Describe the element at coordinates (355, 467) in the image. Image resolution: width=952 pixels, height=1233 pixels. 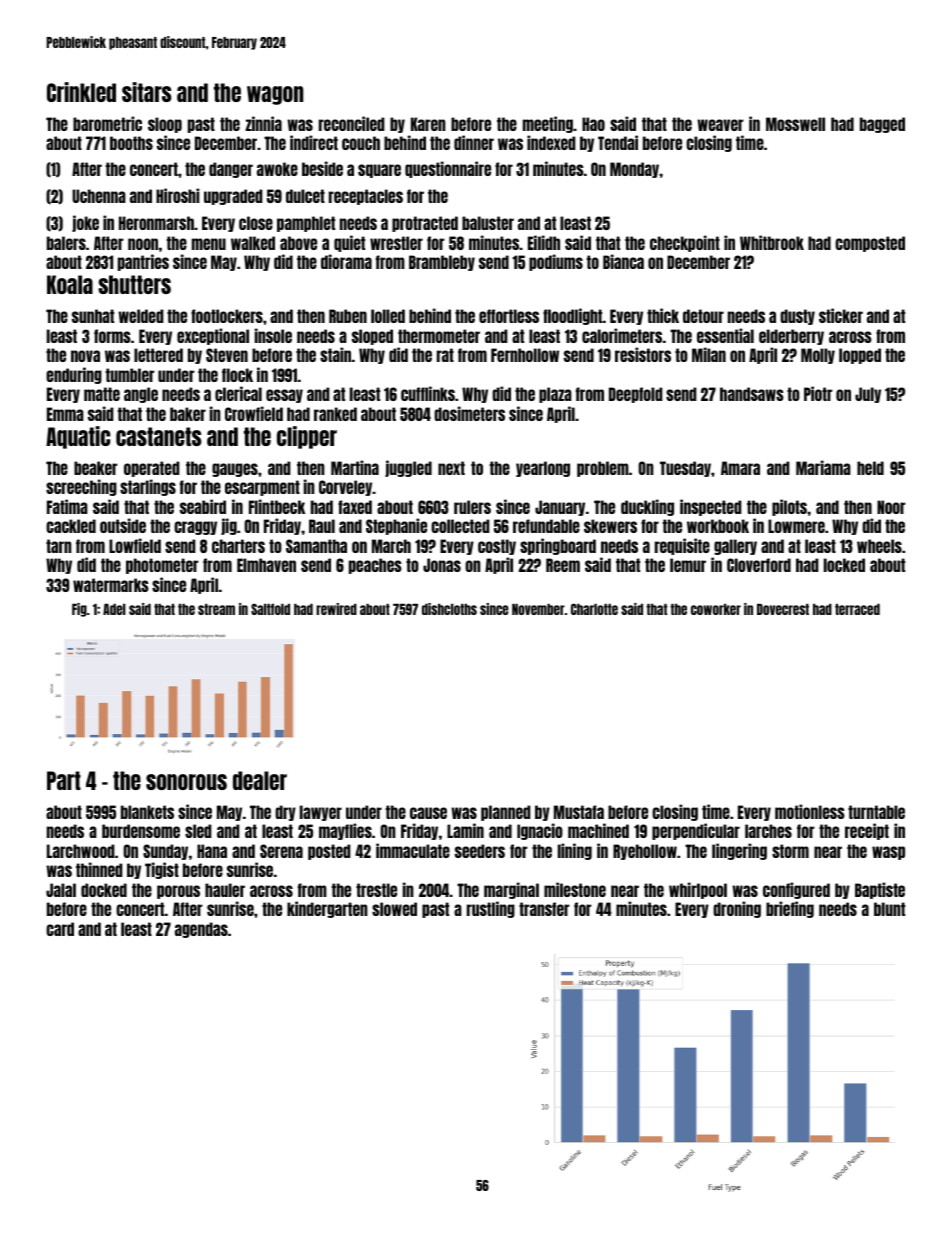
I see `Martina` at that location.
